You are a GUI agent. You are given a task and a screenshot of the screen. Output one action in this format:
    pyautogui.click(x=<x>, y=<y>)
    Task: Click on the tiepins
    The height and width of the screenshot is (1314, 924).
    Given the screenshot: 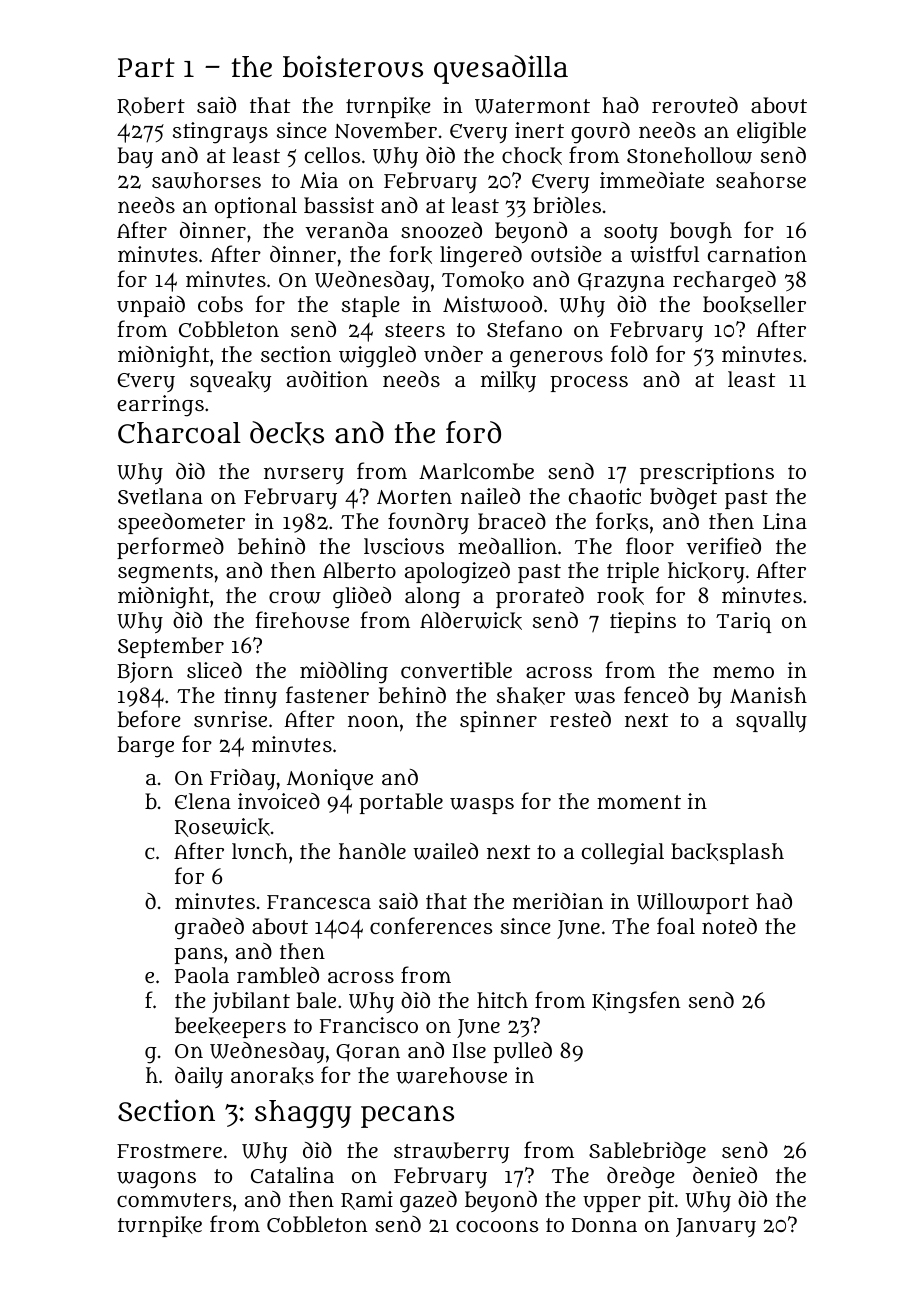 What is the action you would take?
    pyautogui.click(x=643, y=622)
